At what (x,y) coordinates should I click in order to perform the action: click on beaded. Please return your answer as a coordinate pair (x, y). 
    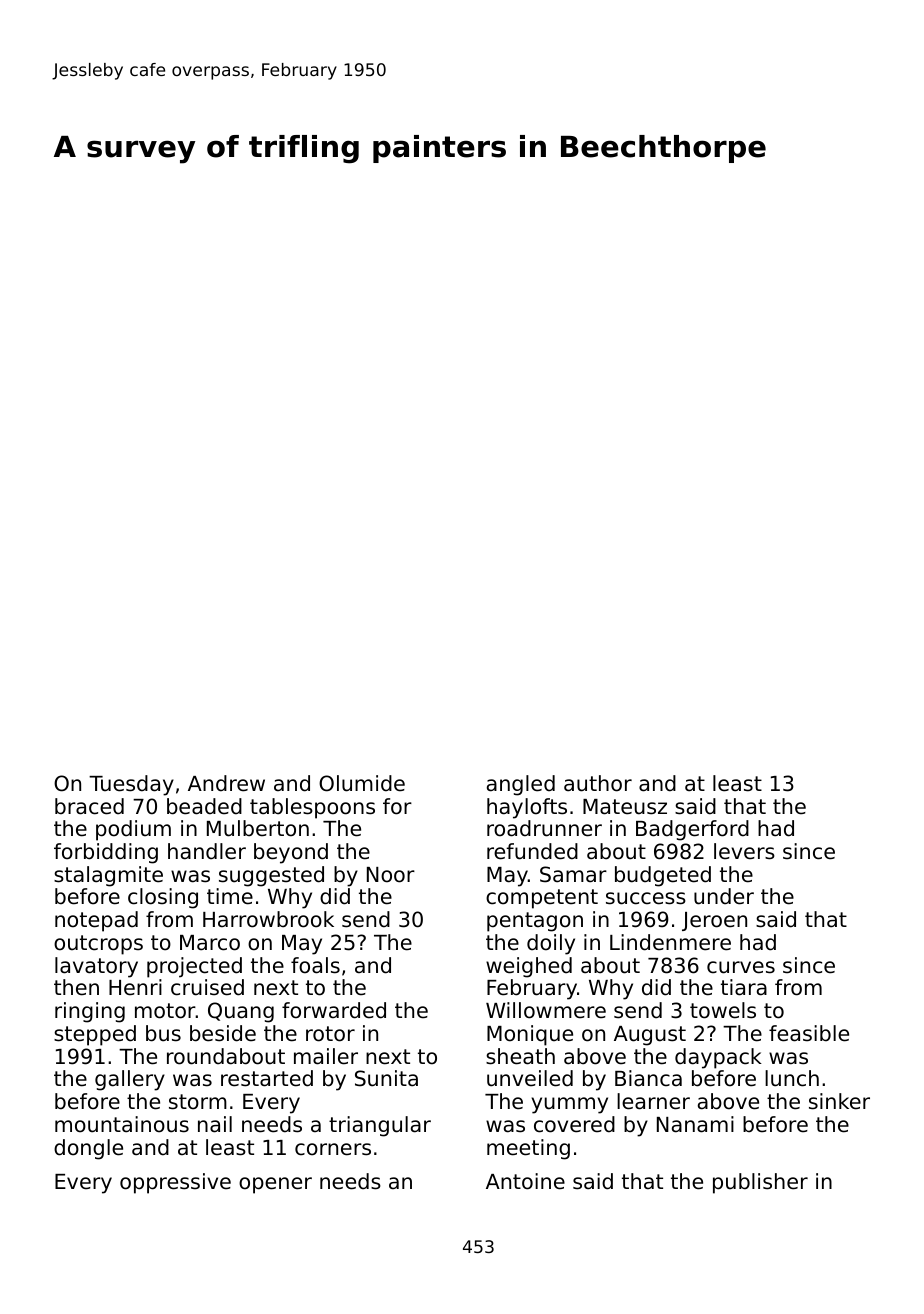
    Looking at the image, I should click on (204, 806).
